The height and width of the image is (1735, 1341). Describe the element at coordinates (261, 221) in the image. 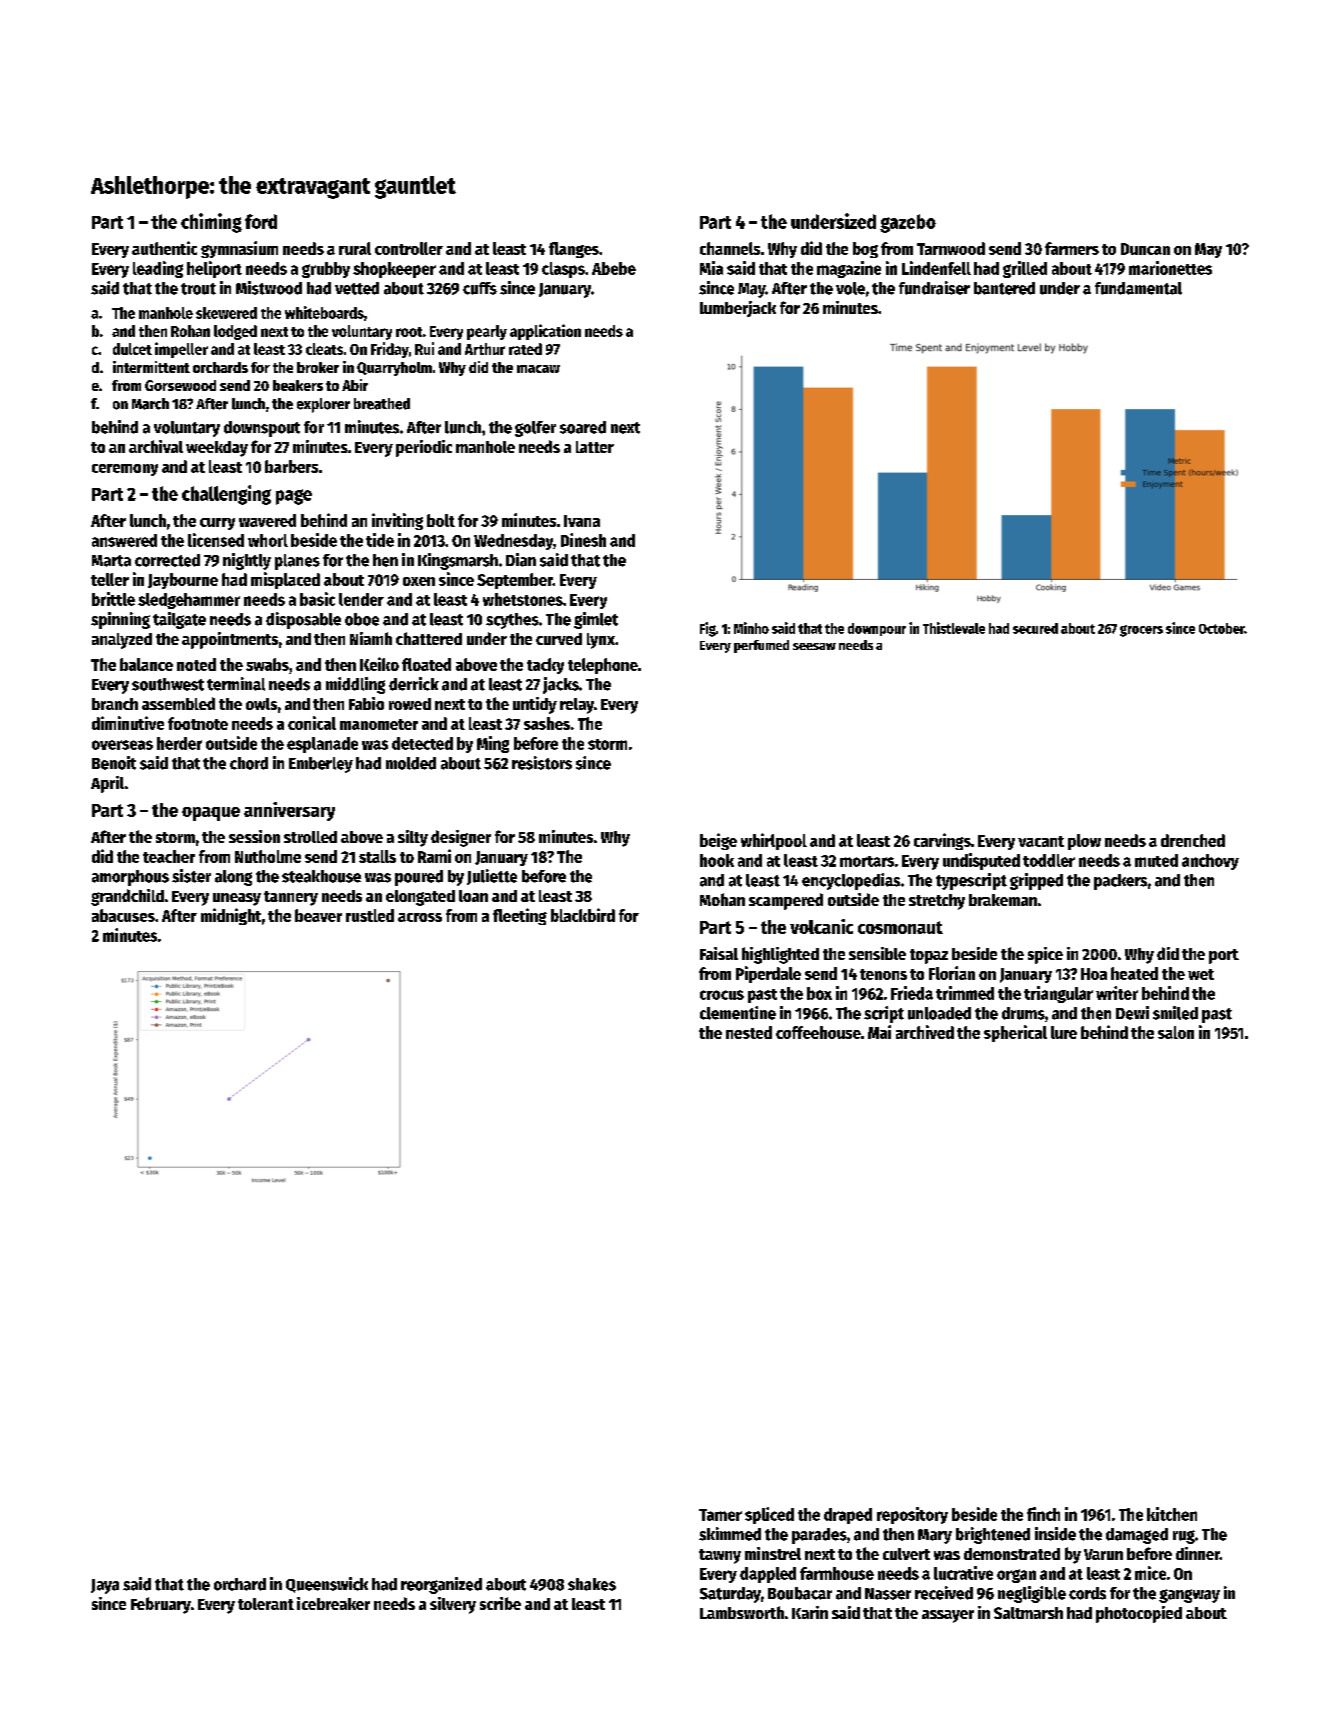

I see `ford` at that location.
